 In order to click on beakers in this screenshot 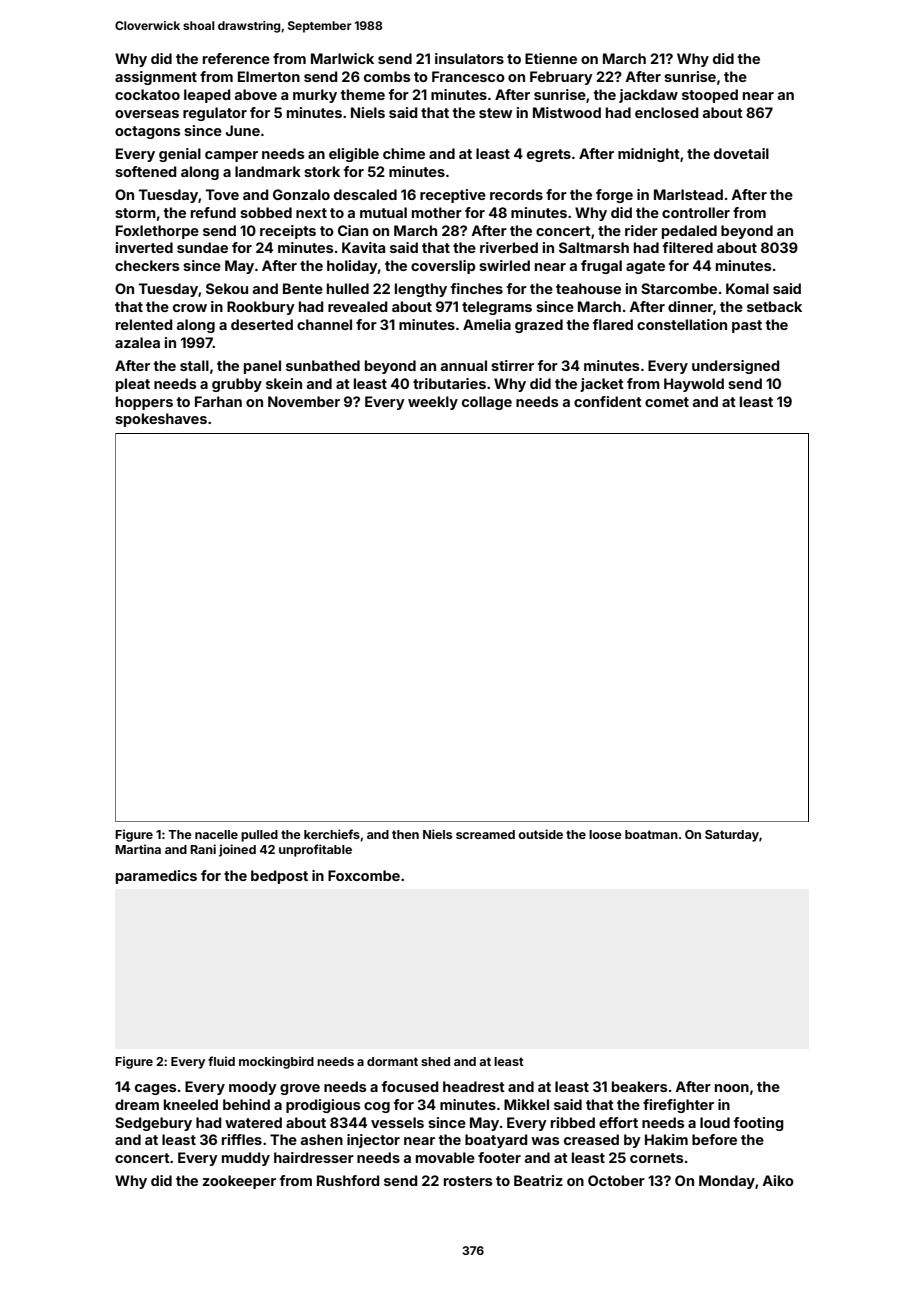, I will do `click(640, 1086)`.
